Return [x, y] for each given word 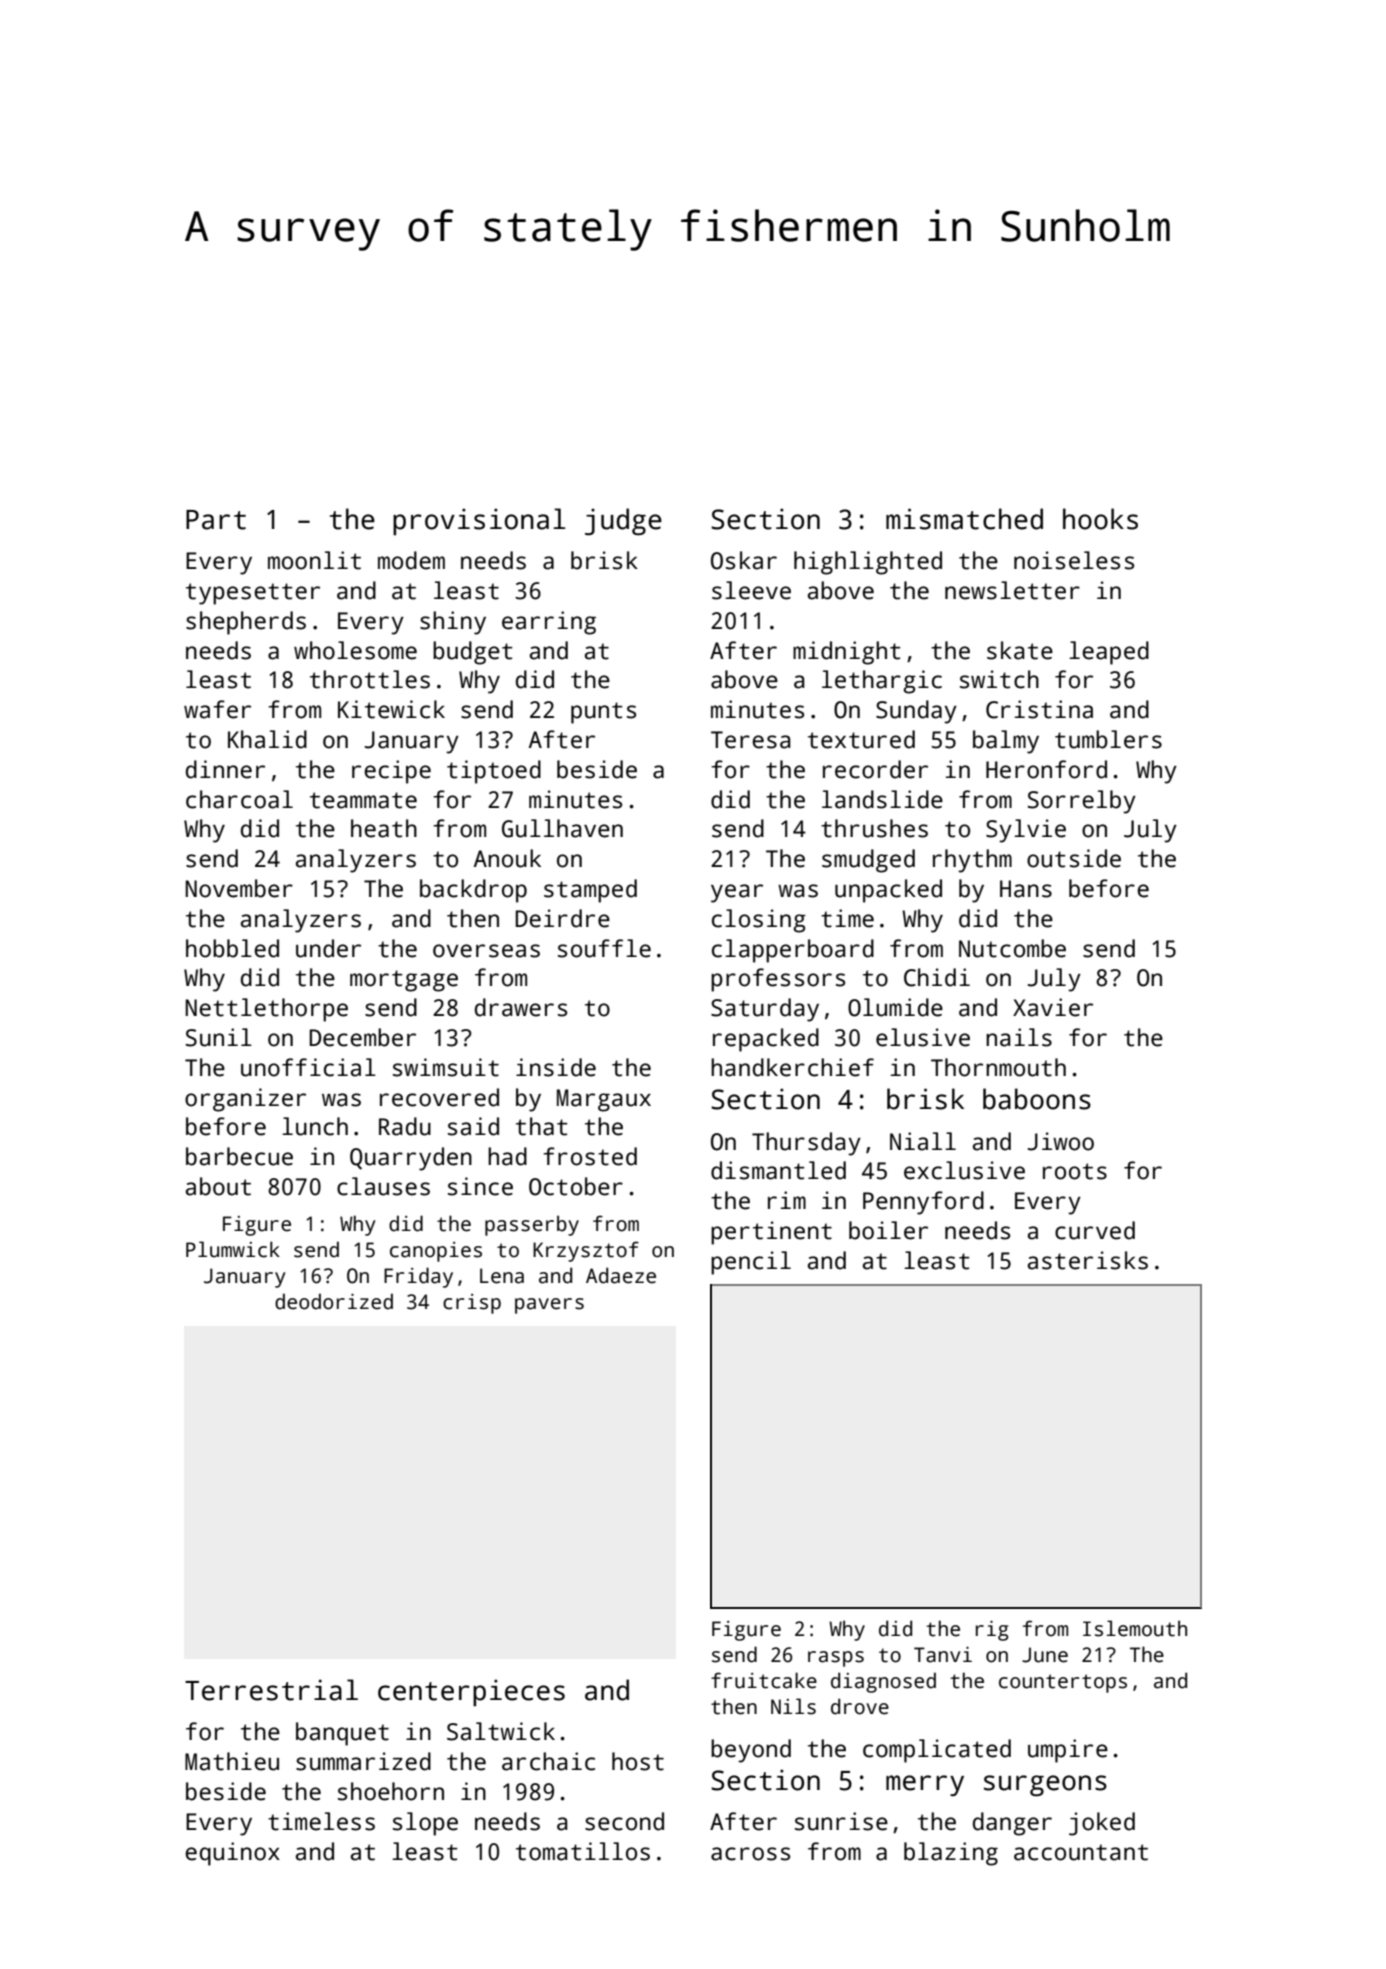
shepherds [246, 623]
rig [992, 1631]
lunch [315, 1126]
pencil [751, 1263]
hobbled [232, 948]
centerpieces [471, 1693]
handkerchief [792, 1067]
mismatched [964, 519]
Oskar [744, 560]
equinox [232, 1854]
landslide [882, 799]
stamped [590, 891]
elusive [923, 1037]
